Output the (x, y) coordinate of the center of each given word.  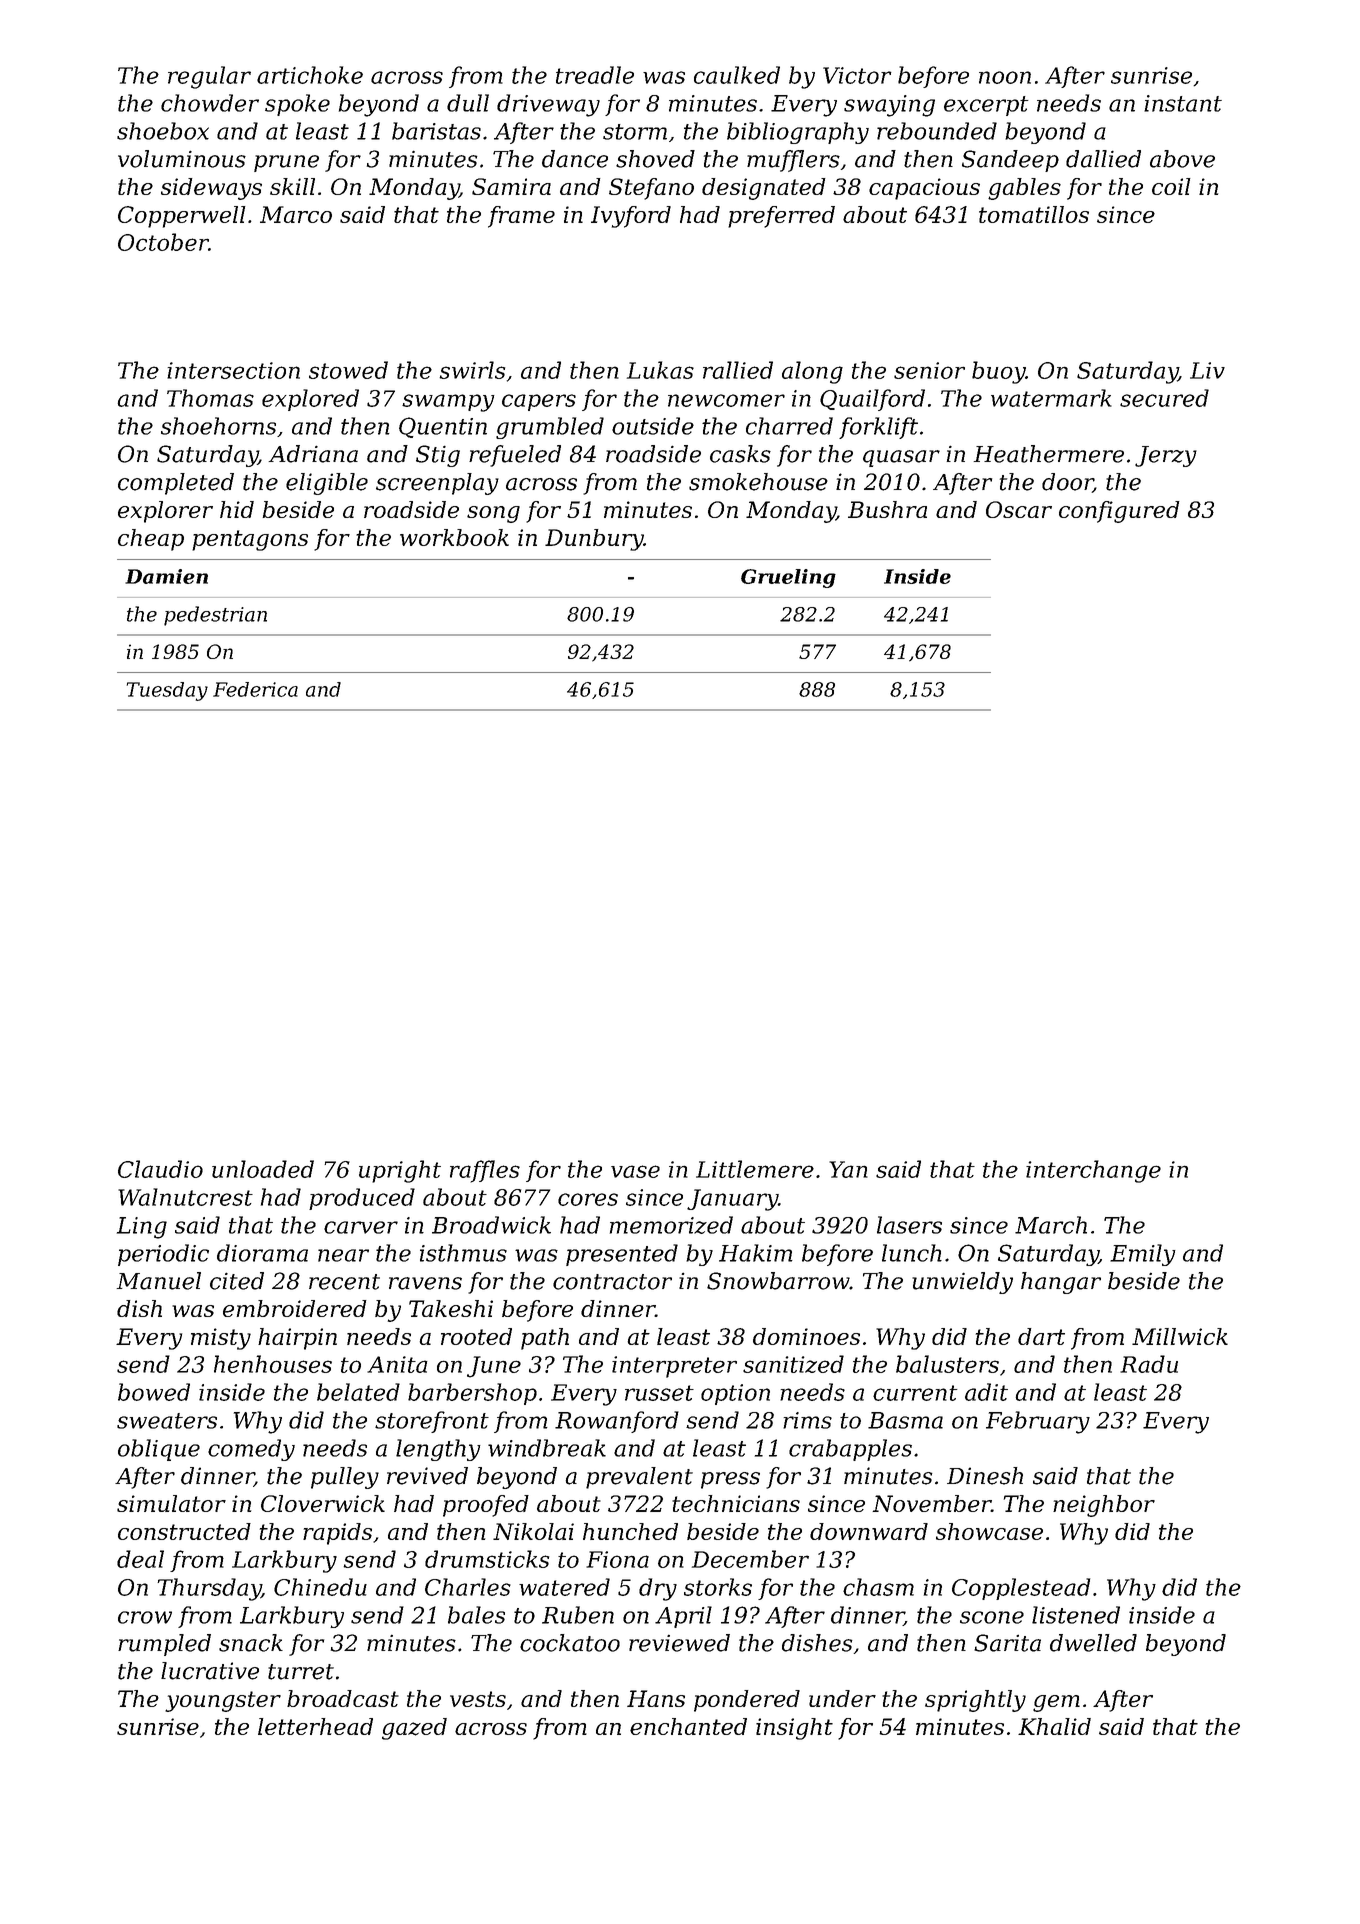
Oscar (1019, 509)
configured (1119, 512)
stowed (348, 370)
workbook (454, 537)
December (750, 1559)
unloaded (263, 1169)
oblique (159, 1450)
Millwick (1180, 1336)
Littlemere (755, 1169)
